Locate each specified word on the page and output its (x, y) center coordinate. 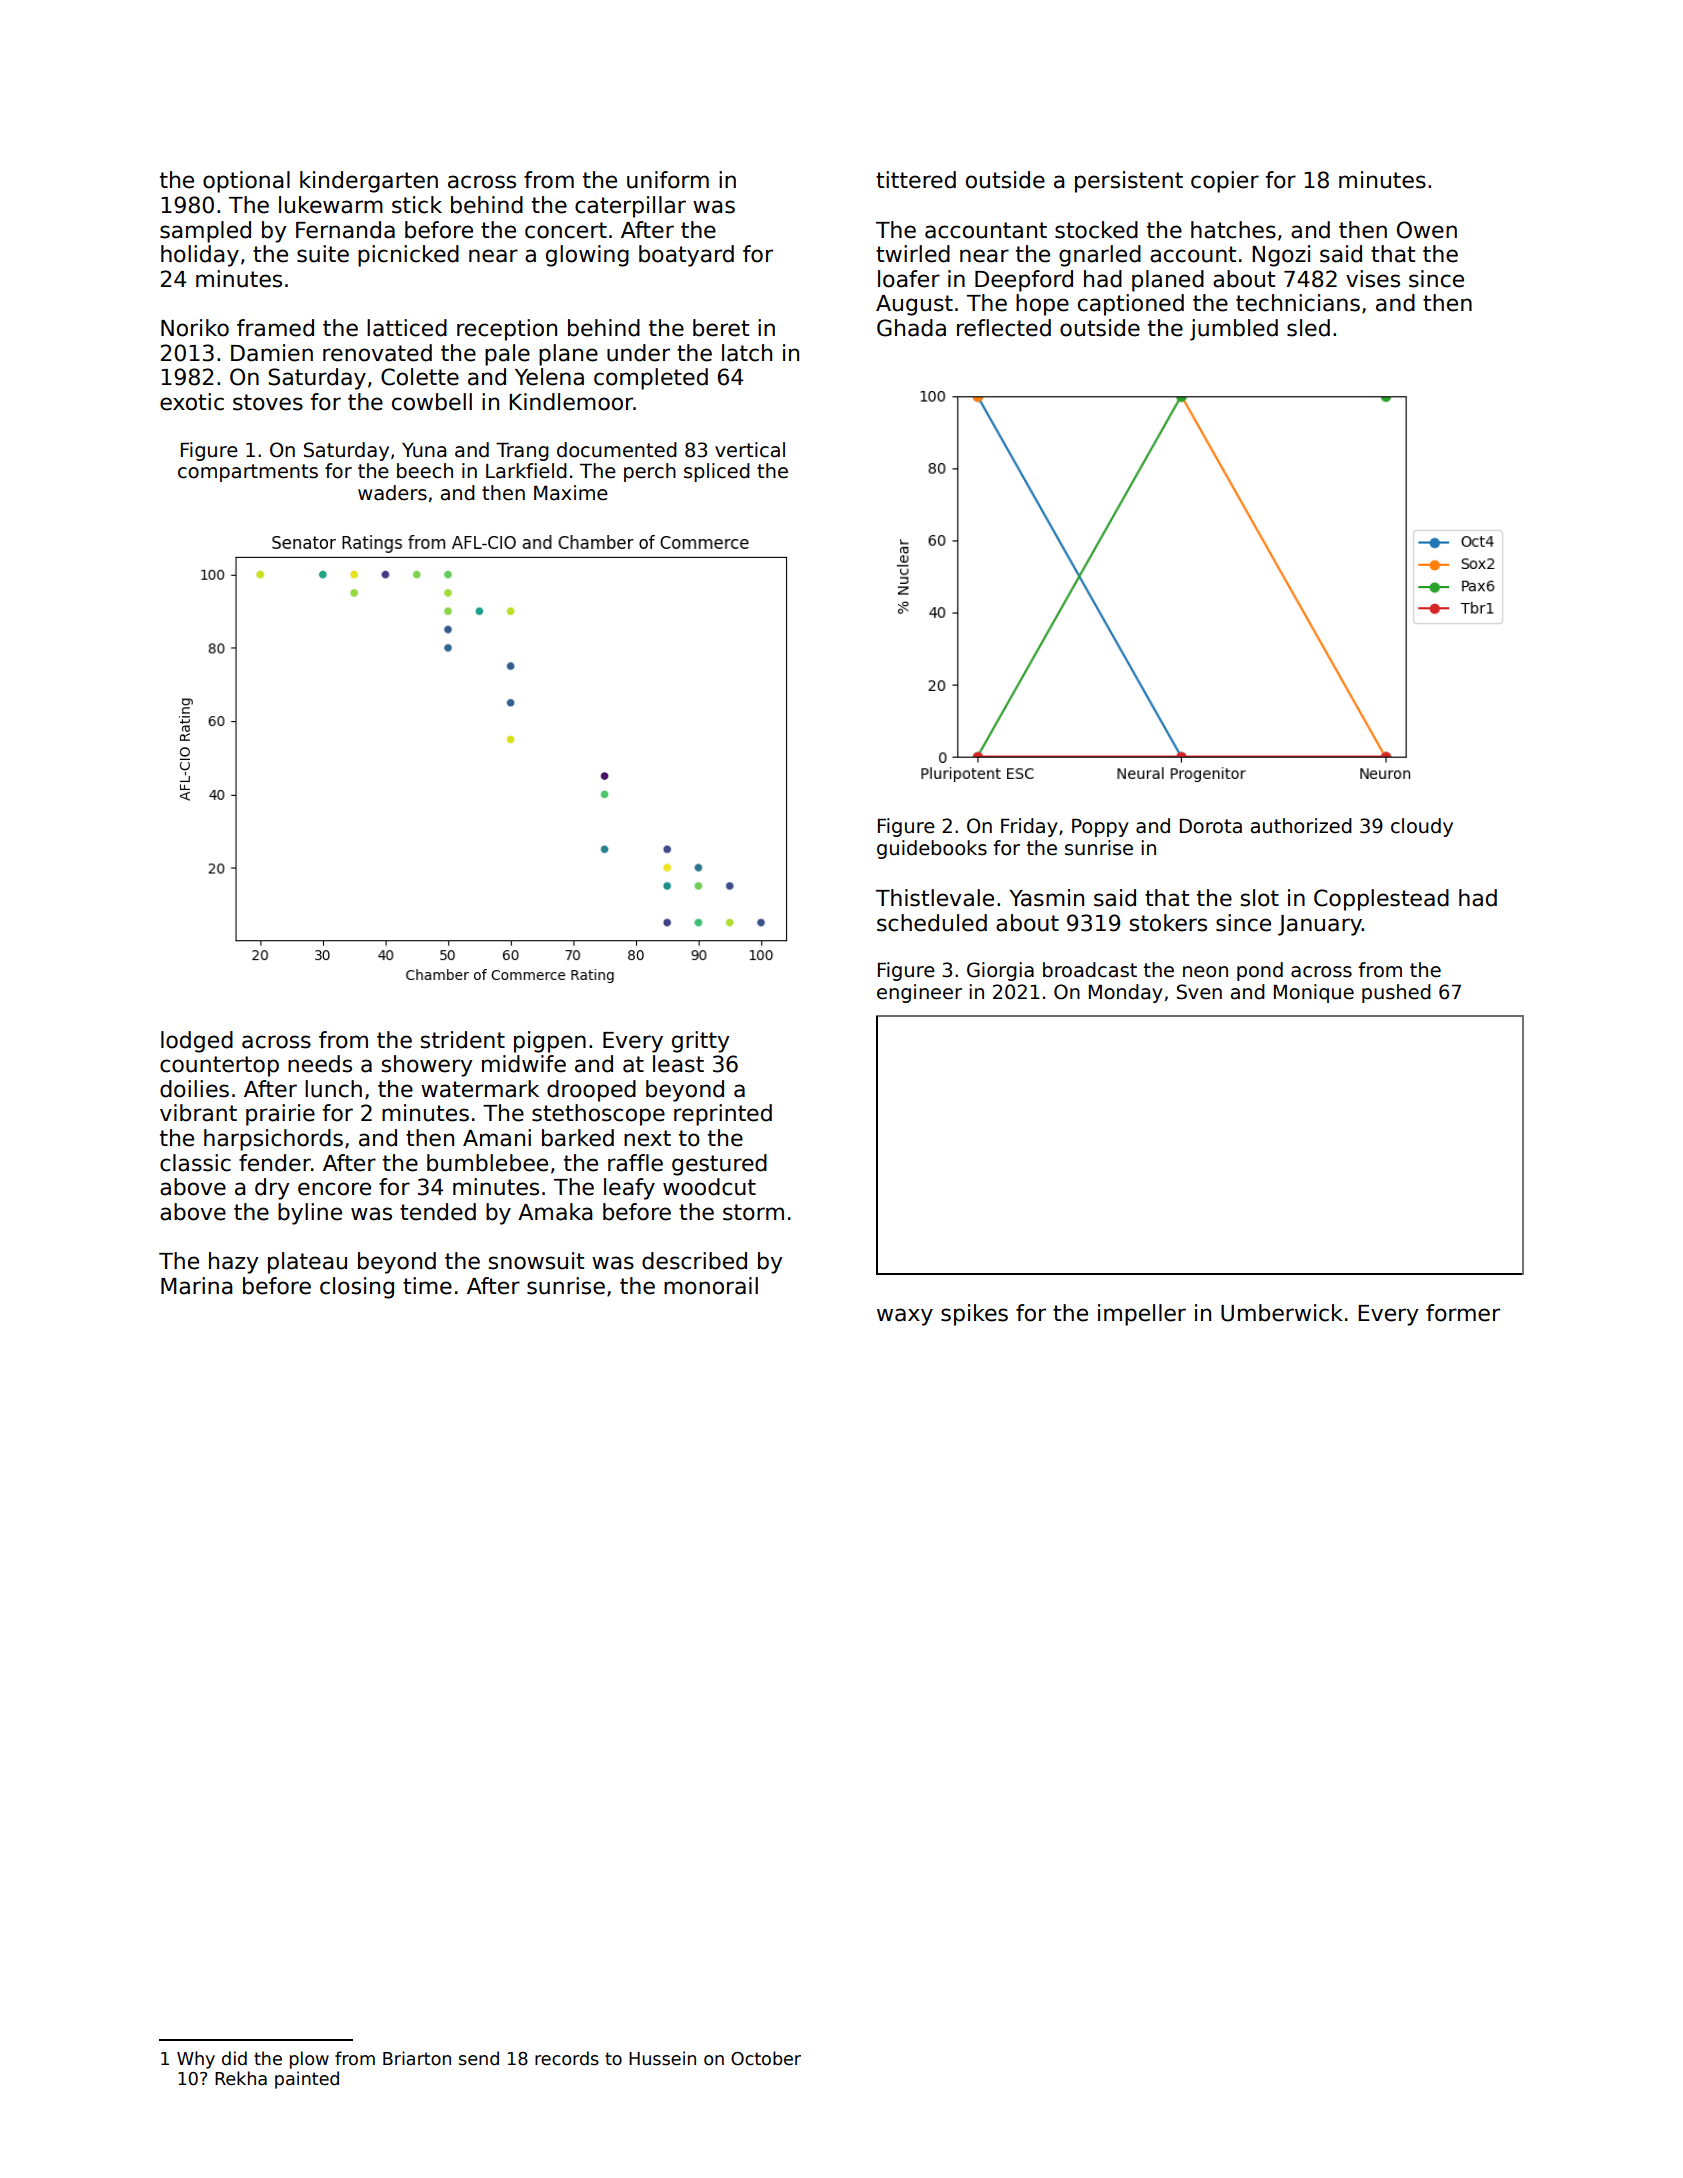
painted (307, 2080)
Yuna (424, 450)
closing (357, 1288)
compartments (248, 473)
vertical (750, 450)
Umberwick (1282, 1313)
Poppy (1100, 827)
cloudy (1422, 827)
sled (1308, 328)
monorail (711, 1286)
